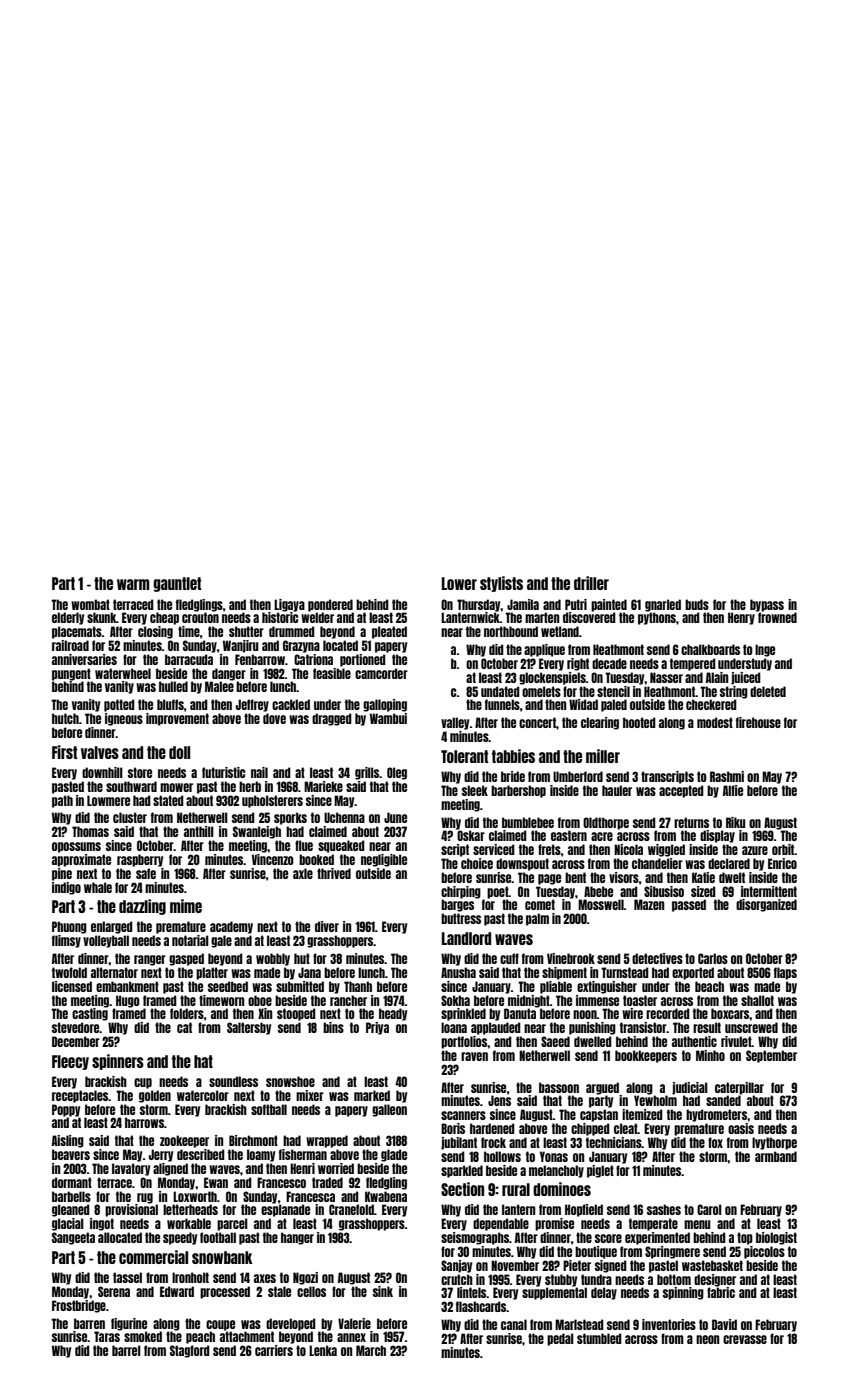 Image resolution: width=849 pixels, height=1400 pixels. I want to click on March, so click(371, 1350).
